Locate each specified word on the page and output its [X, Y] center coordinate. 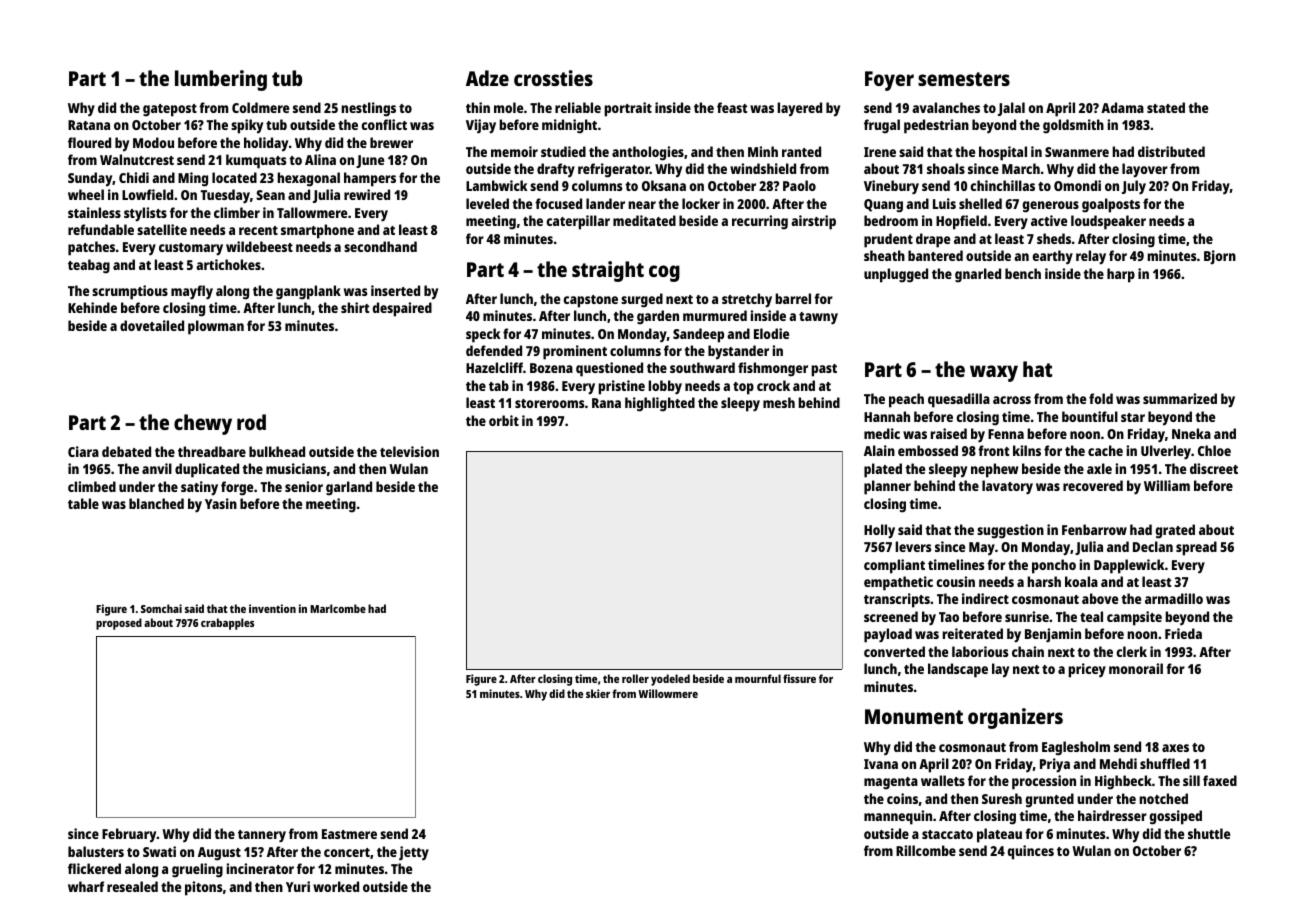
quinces [1030, 852]
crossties [553, 78]
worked [336, 886]
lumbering [221, 80]
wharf [86, 886]
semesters [964, 79]
